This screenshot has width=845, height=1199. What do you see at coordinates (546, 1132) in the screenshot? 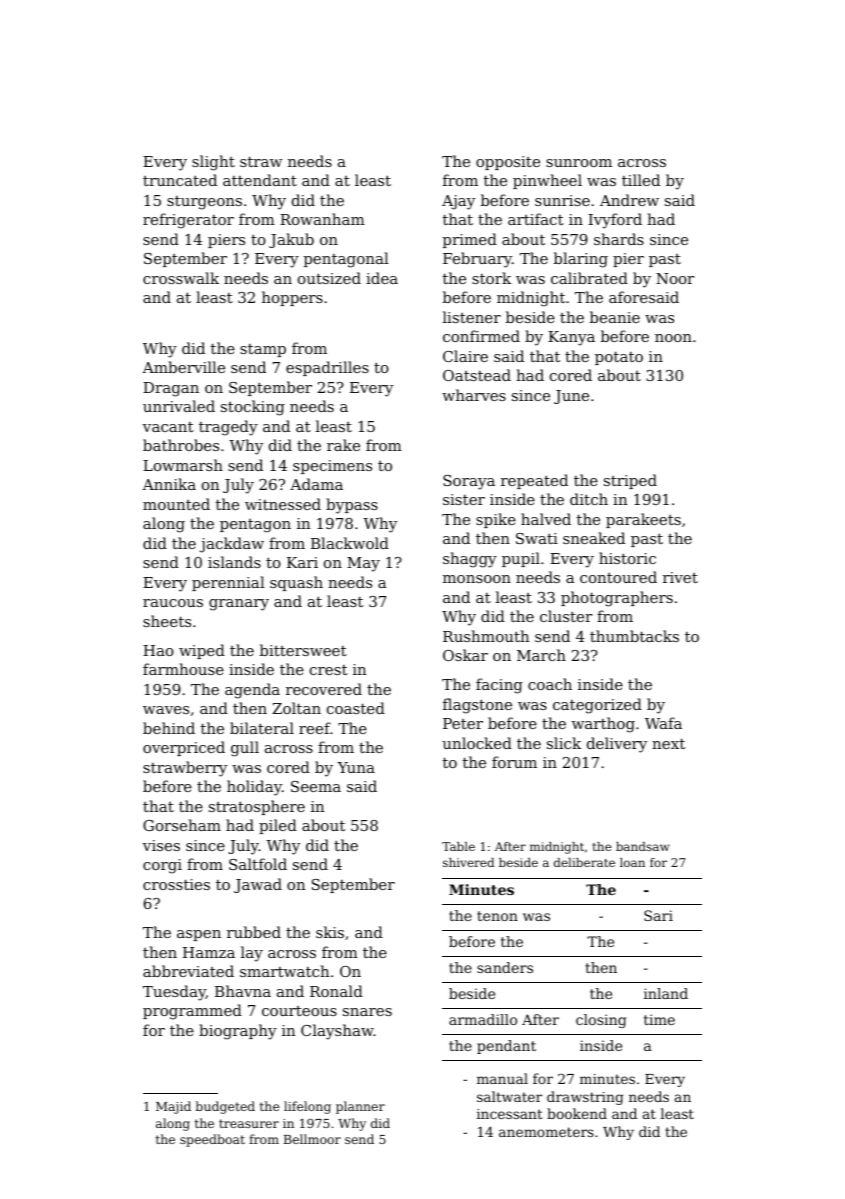
I see `anemometers` at bounding box center [546, 1132].
